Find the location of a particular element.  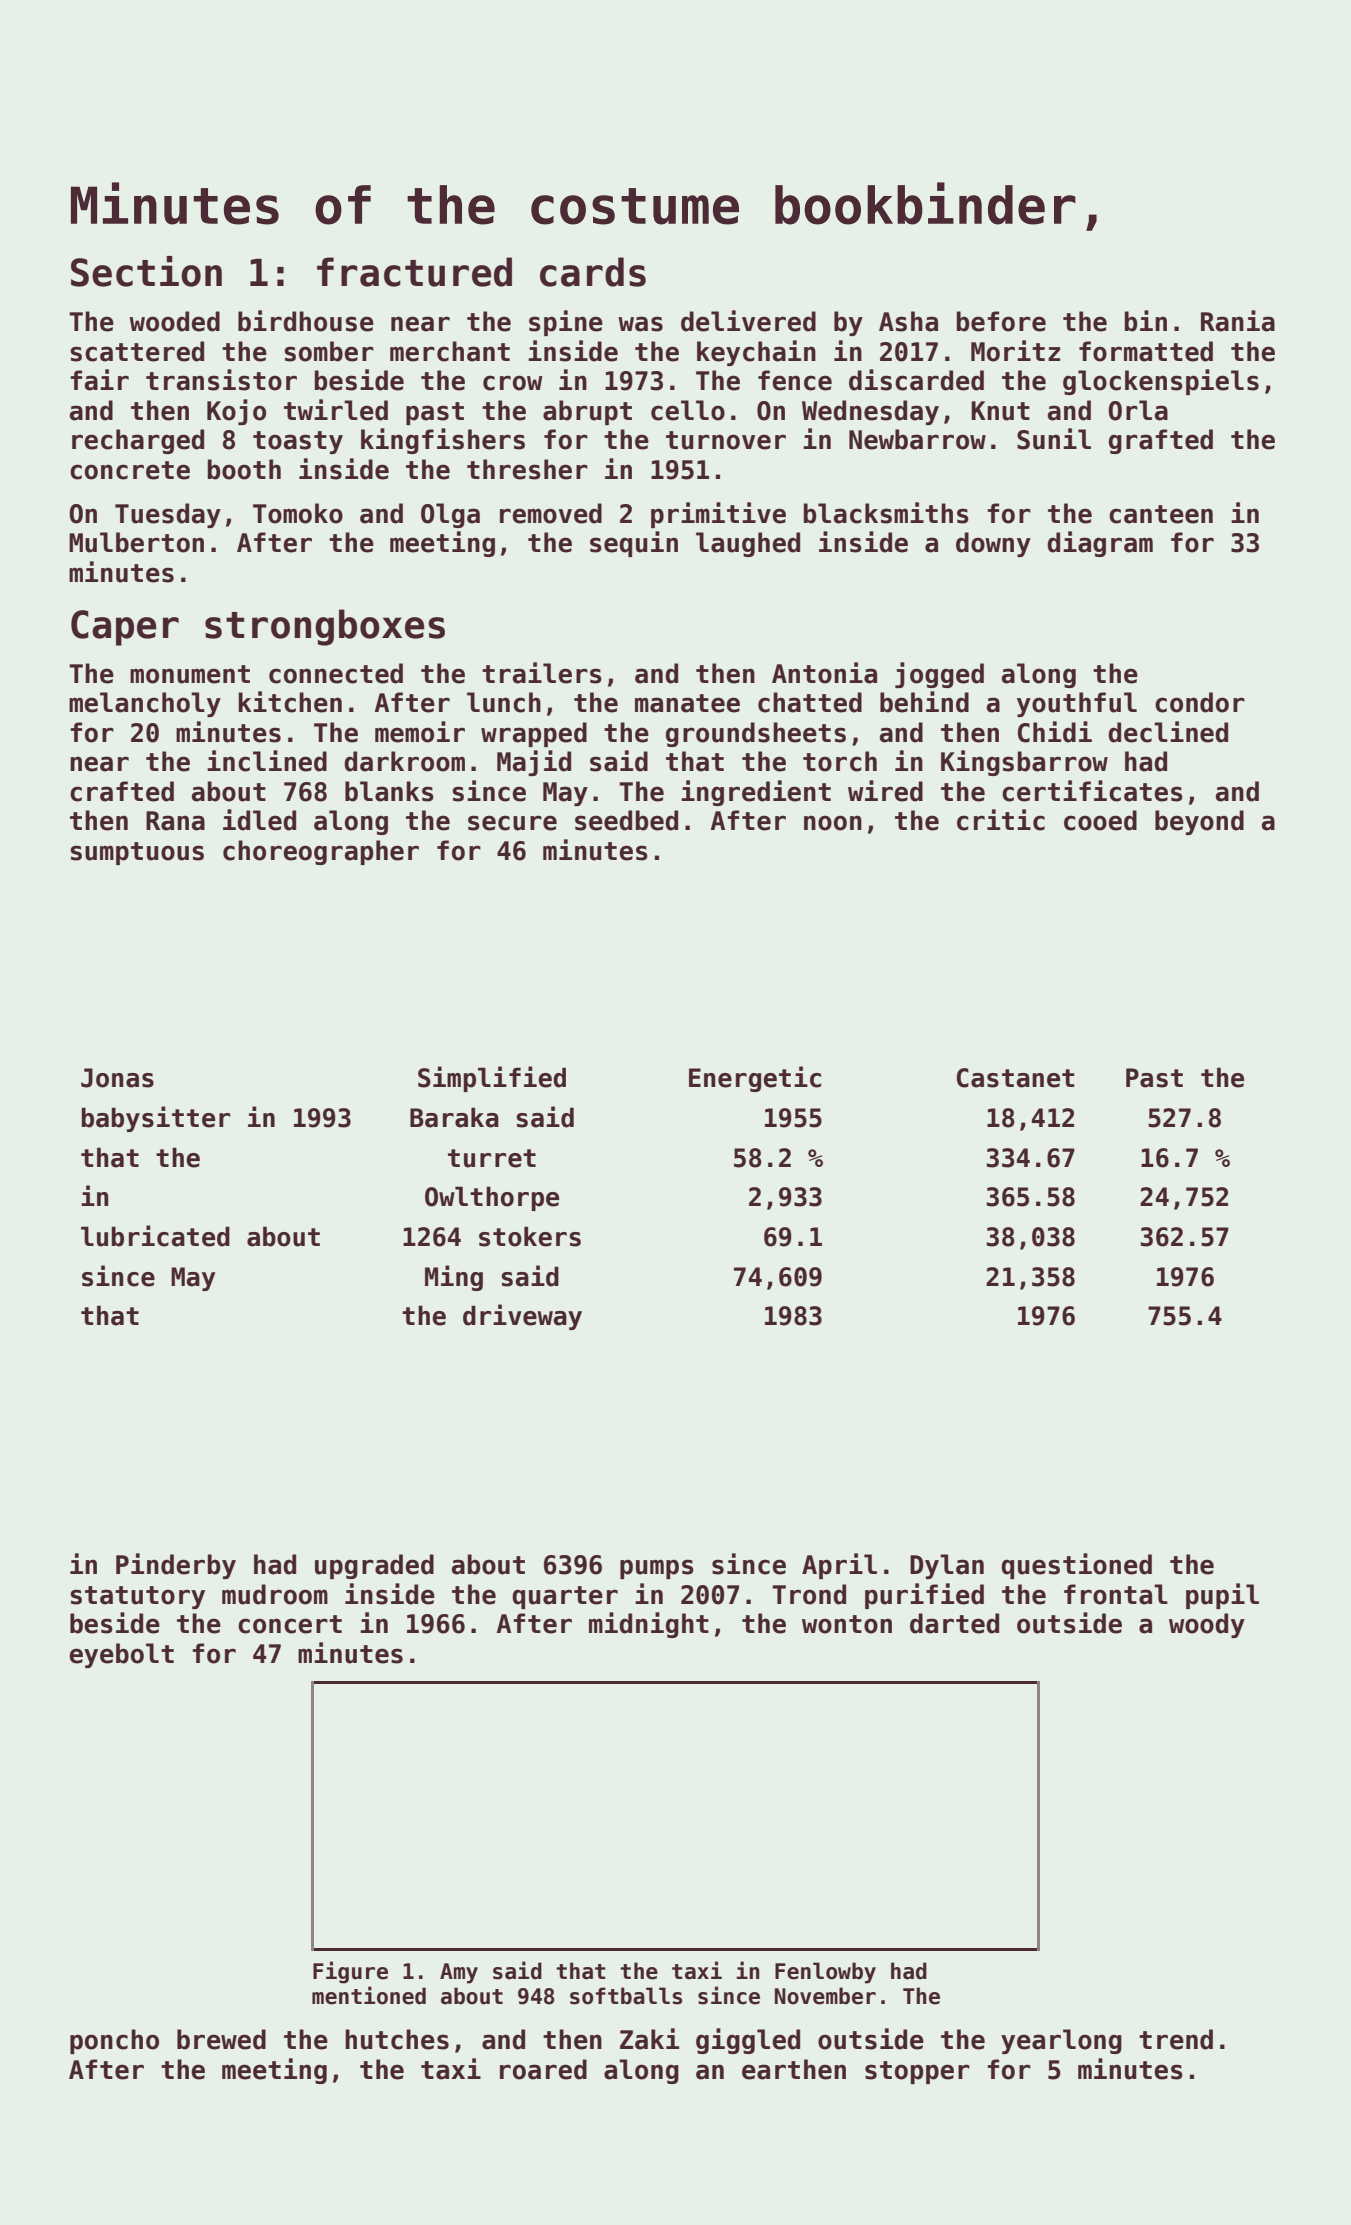

critic is located at coordinates (1001, 820).
